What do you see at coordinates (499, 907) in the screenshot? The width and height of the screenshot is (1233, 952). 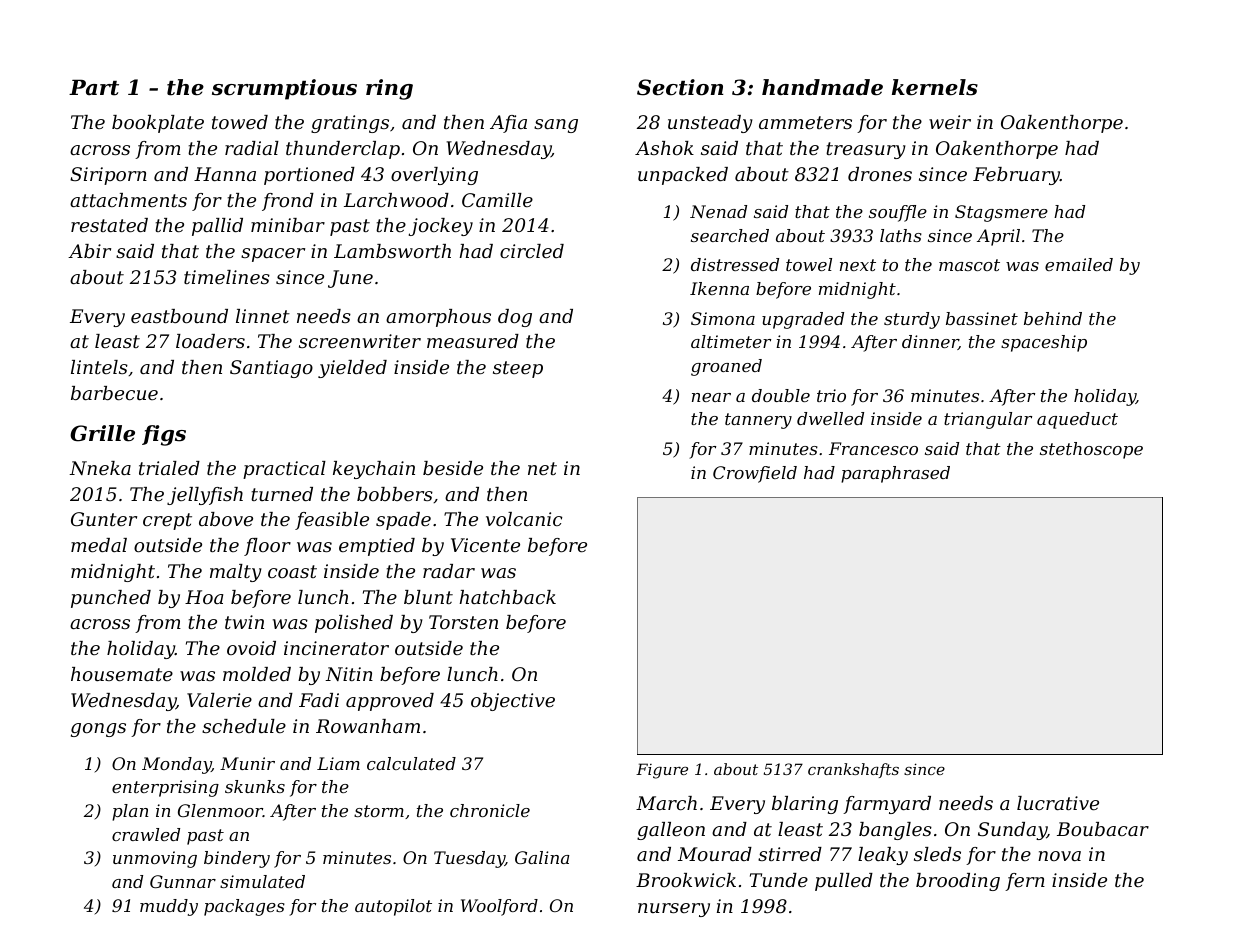 I see `Woolford` at bounding box center [499, 907].
